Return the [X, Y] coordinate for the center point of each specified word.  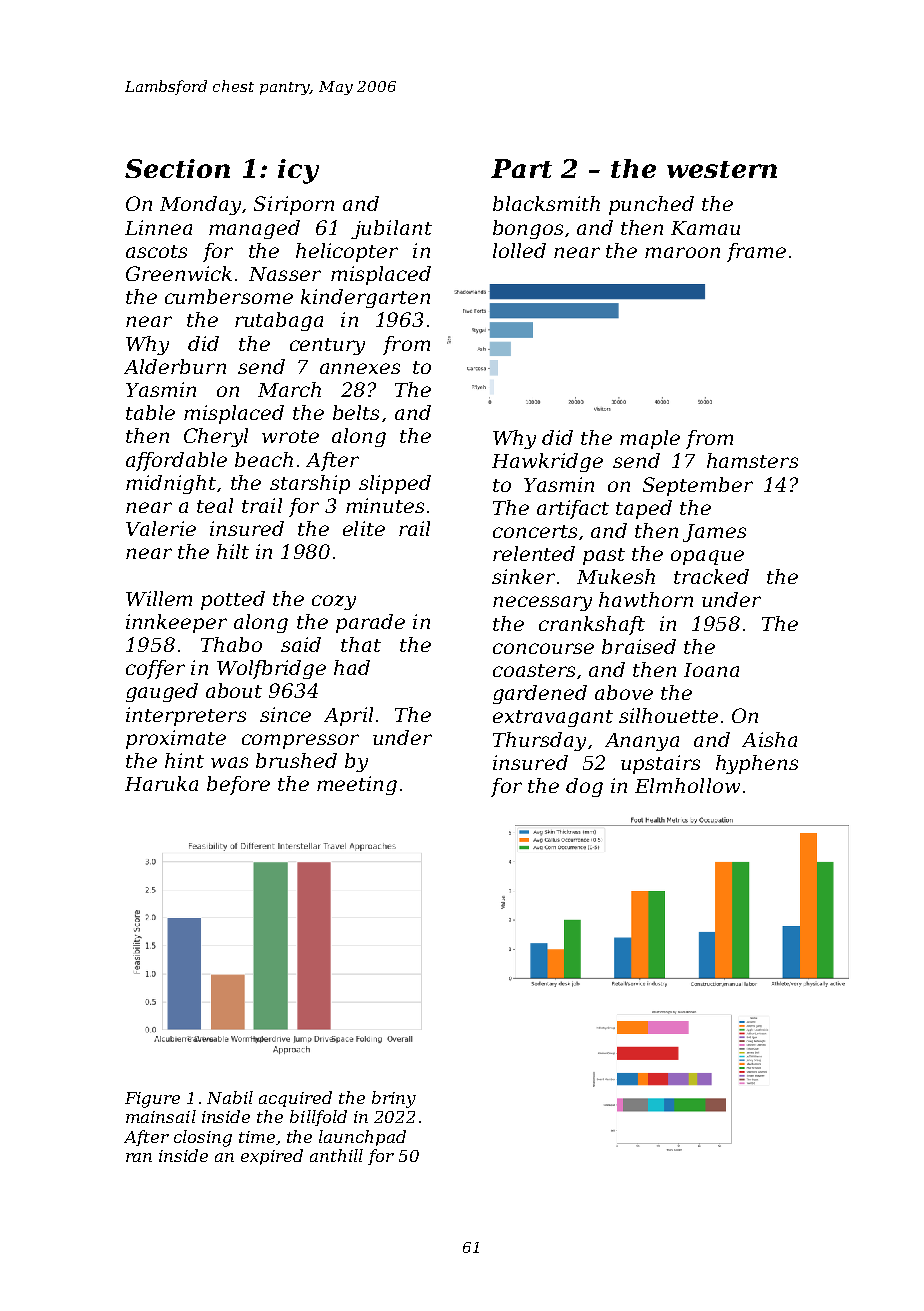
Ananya [642, 742]
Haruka [161, 783]
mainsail [161, 1116]
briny [394, 1099]
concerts [535, 531]
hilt [233, 551]
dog [584, 787]
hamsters [752, 460]
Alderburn [175, 366]
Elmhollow [687, 785]
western [722, 169]
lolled [519, 250]
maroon [682, 252]
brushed [296, 760]
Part [521, 168]
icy [298, 171]
